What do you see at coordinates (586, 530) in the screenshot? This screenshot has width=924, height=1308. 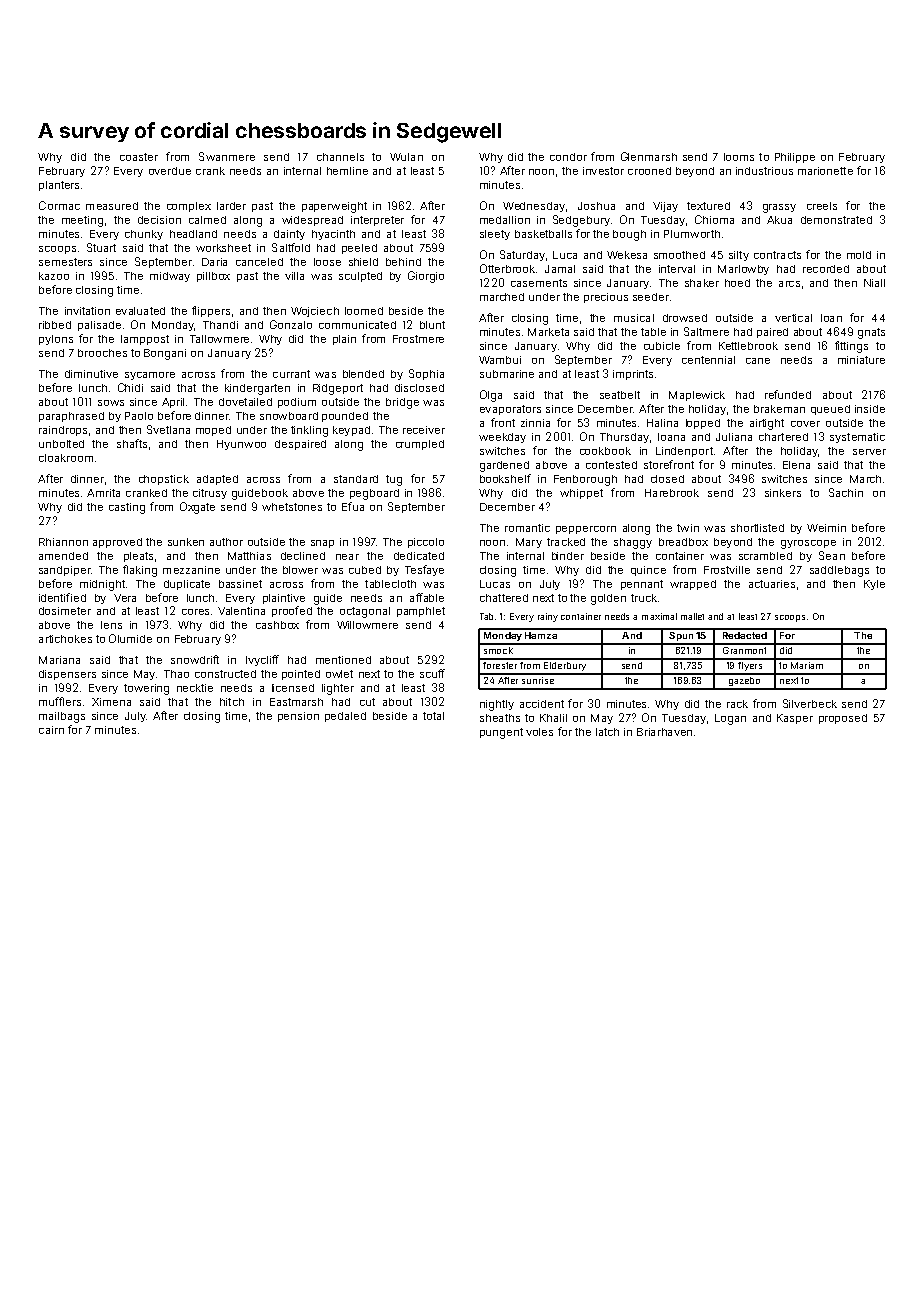 I see `peppercorn` at bounding box center [586, 530].
